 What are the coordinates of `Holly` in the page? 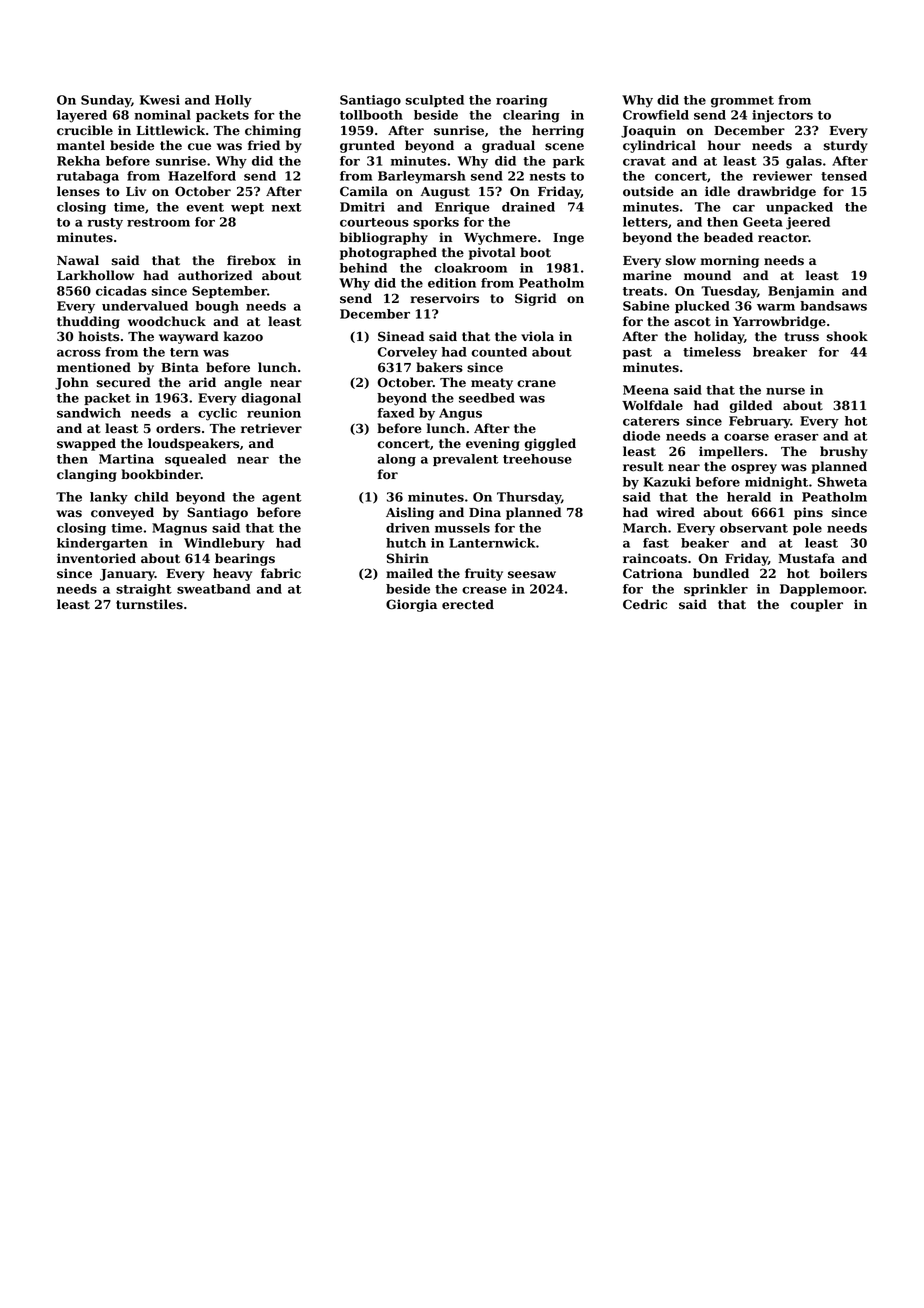 It's located at (233, 101).
